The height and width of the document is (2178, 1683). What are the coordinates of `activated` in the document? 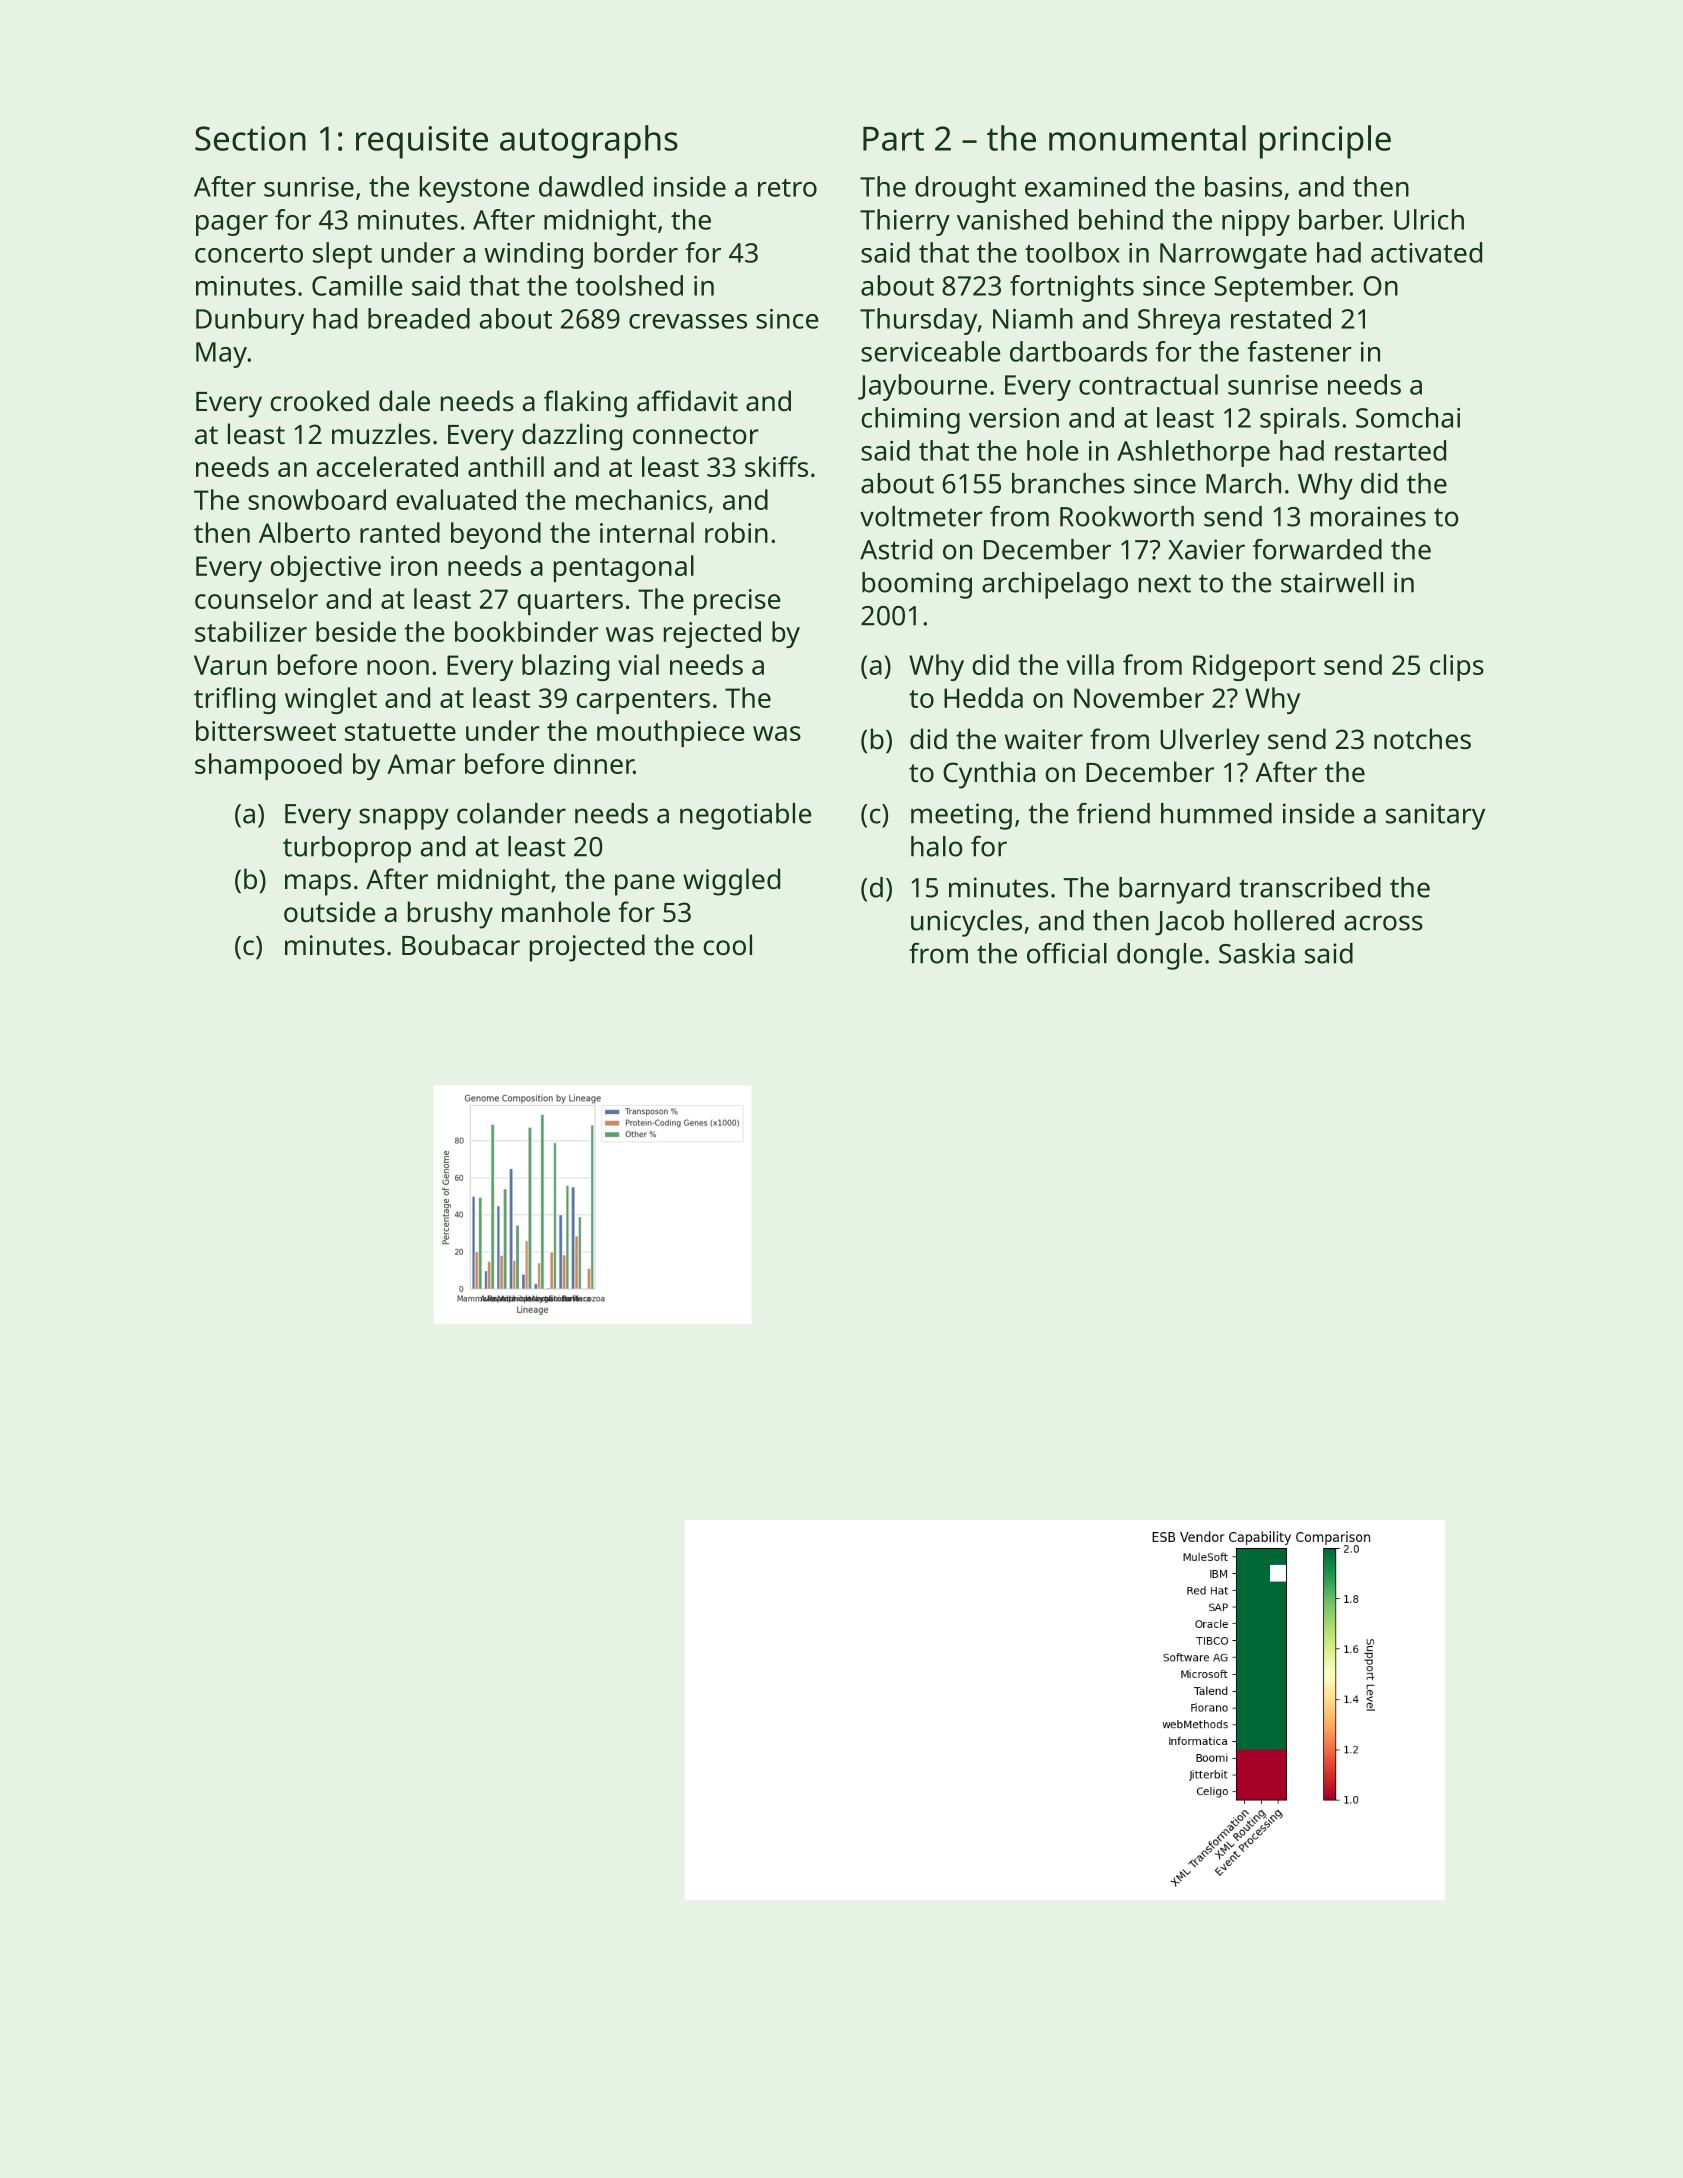 It's located at (1426, 252).
